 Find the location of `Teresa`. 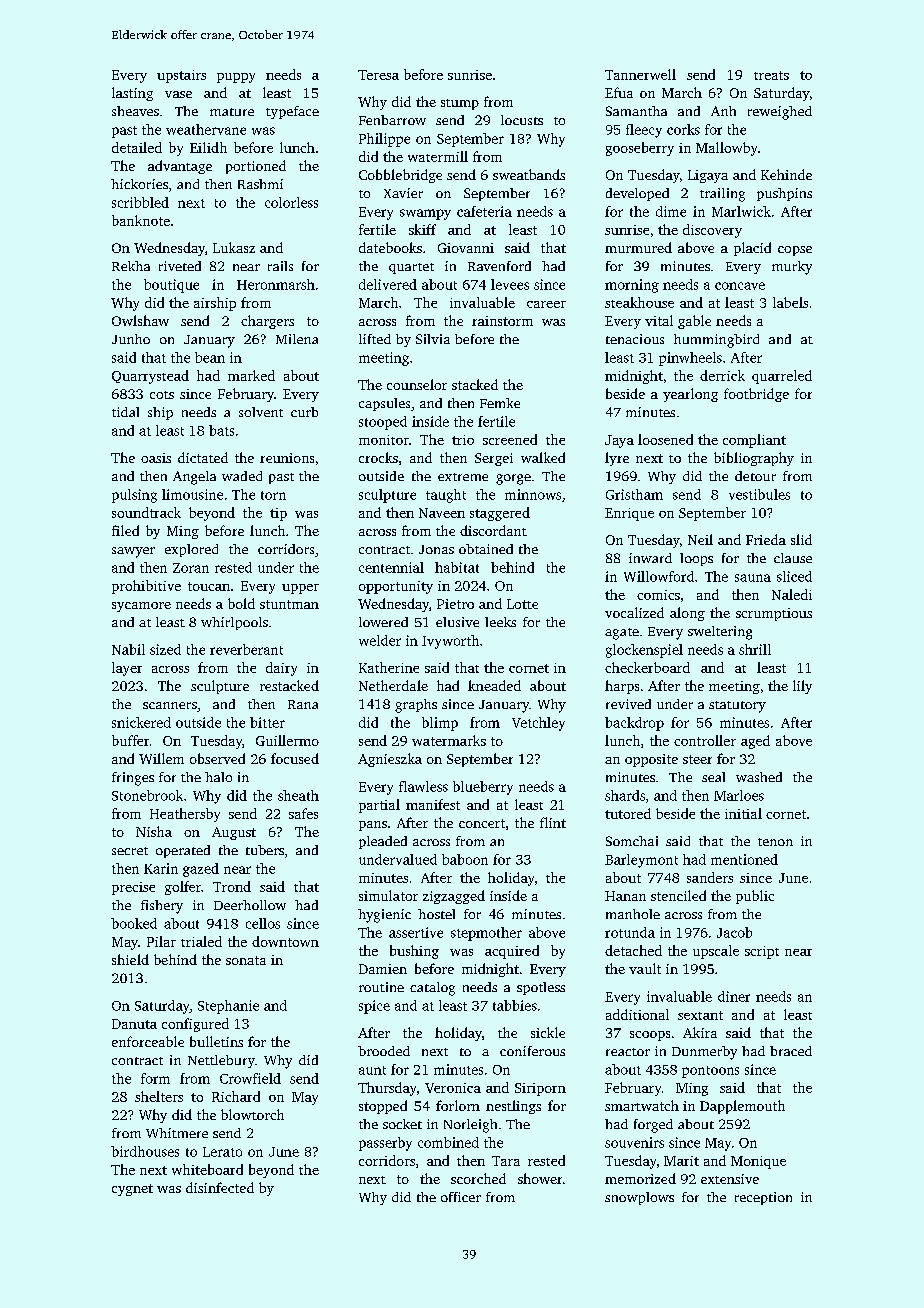

Teresa is located at coordinates (378, 75).
